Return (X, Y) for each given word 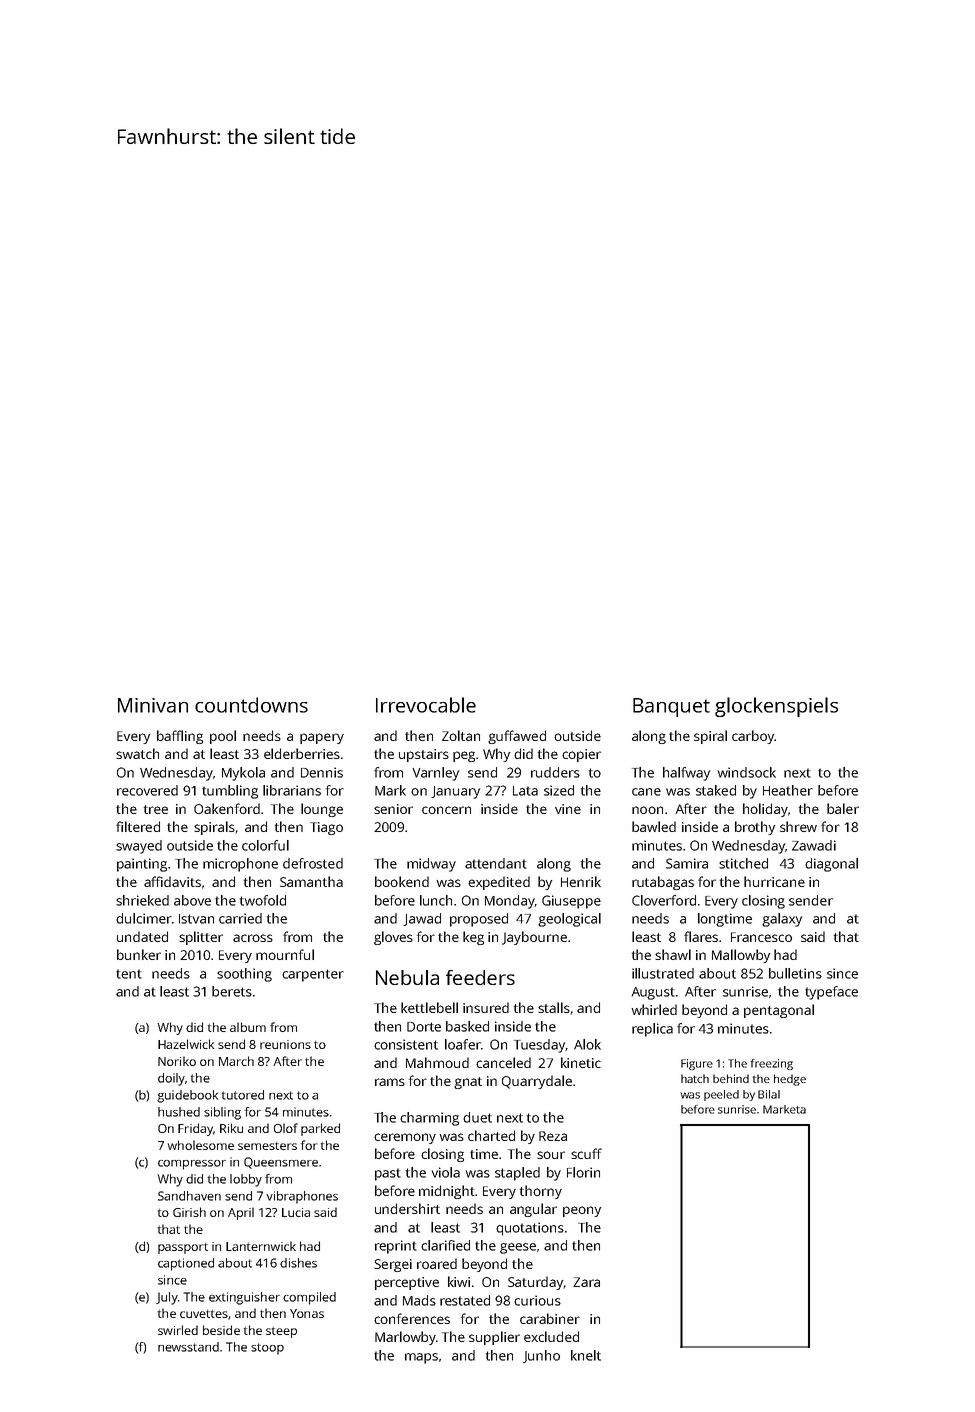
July (167, 1298)
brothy (755, 828)
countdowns (251, 705)
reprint (396, 1247)
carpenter (313, 975)
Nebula (407, 977)
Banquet (671, 707)
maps (421, 1358)
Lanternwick (261, 1246)
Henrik (581, 881)
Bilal (769, 1094)
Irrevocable (426, 705)
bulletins (795, 973)
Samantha (311, 881)
